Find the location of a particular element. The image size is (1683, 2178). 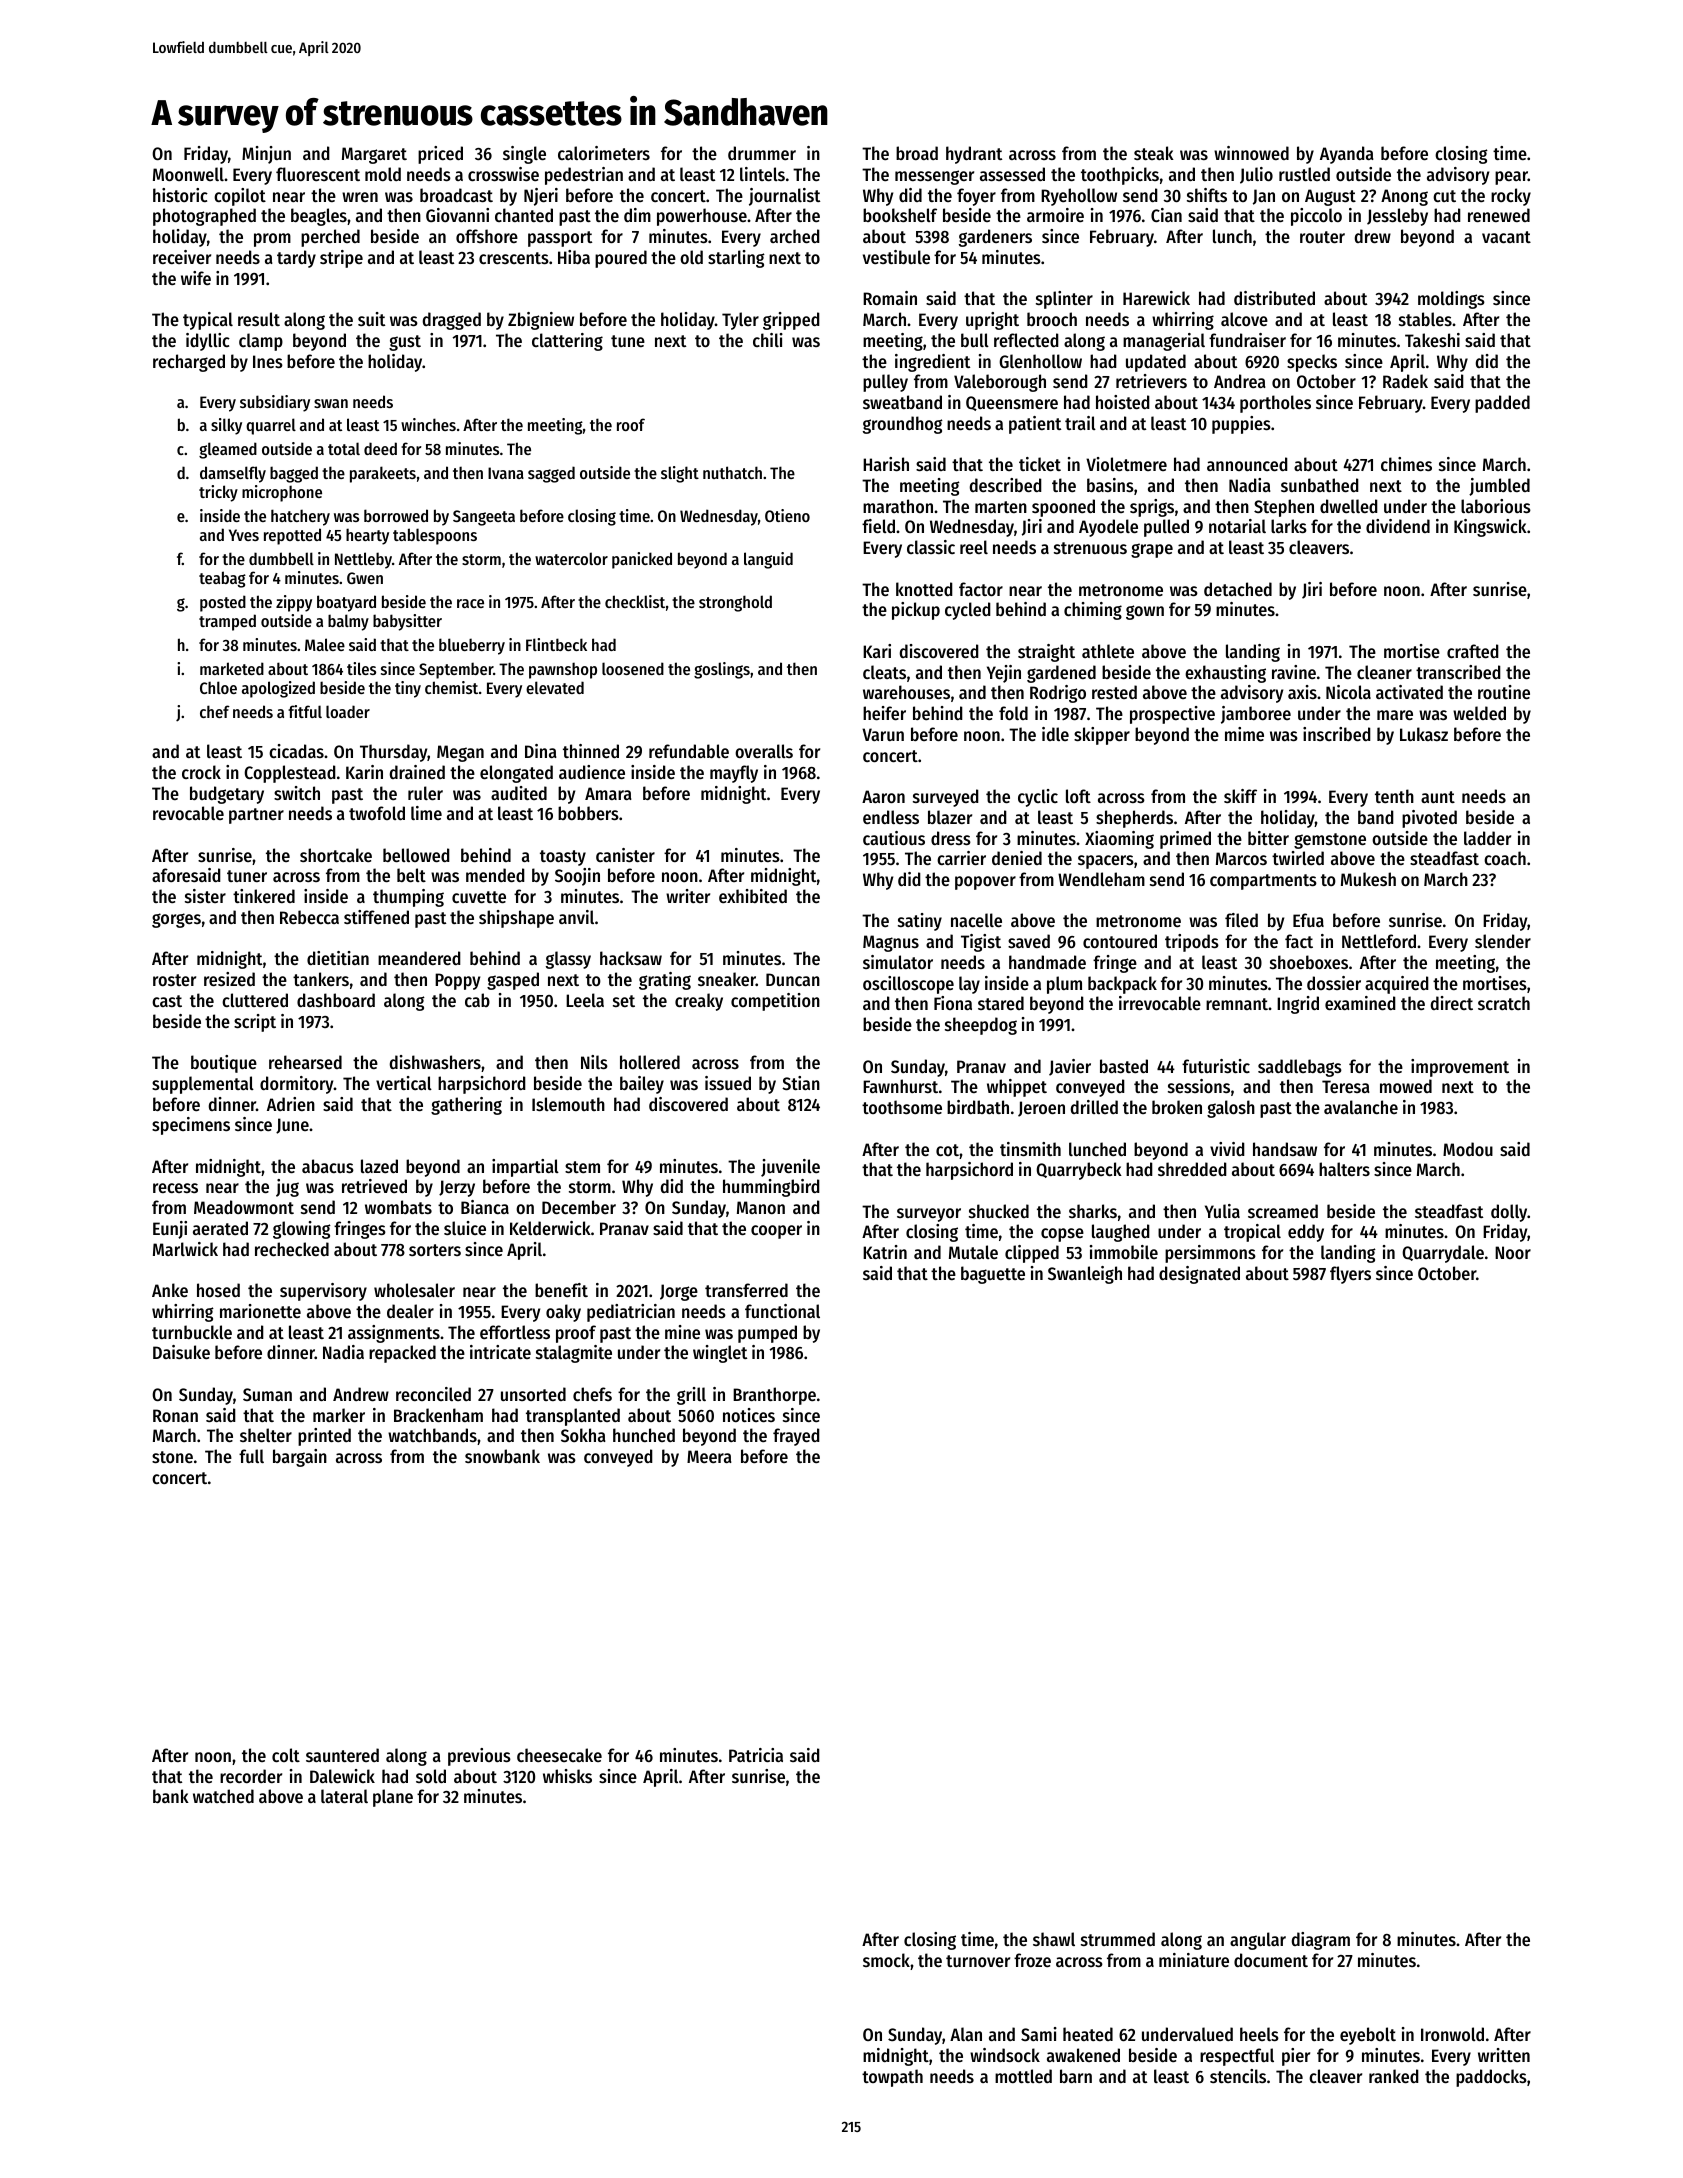

Moonwell is located at coordinates (188, 174).
